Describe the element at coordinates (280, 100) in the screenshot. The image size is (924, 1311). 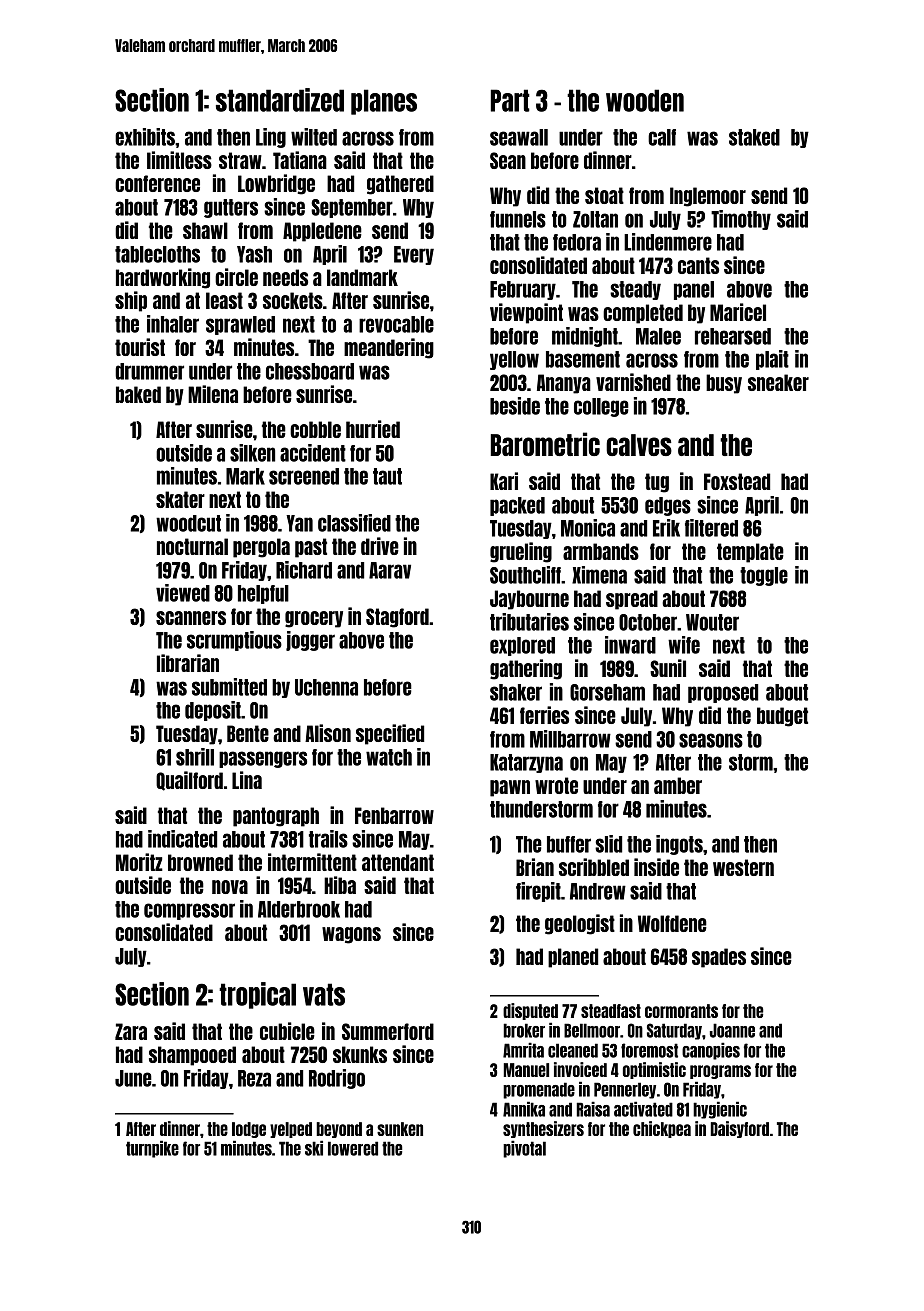
I see `standardized` at that location.
